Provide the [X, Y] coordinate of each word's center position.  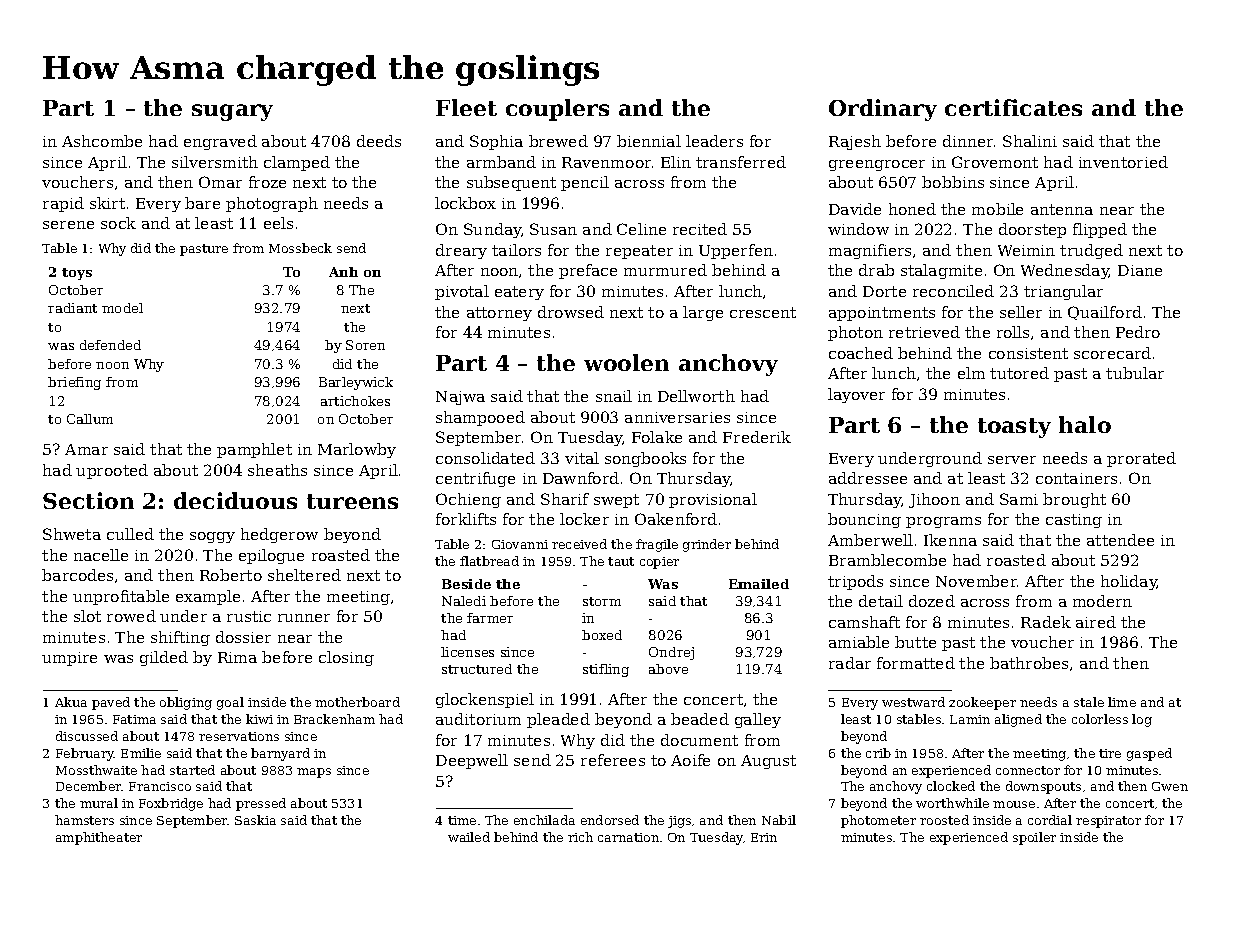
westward [913, 702]
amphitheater [99, 838]
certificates [1013, 107]
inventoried [1123, 162]
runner [304, 618]
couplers [557, 110]
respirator [1108, 822]
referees [613, 760]
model [122, 308]
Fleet [466, 107]
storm [602, 601]
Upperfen [736, 251]
